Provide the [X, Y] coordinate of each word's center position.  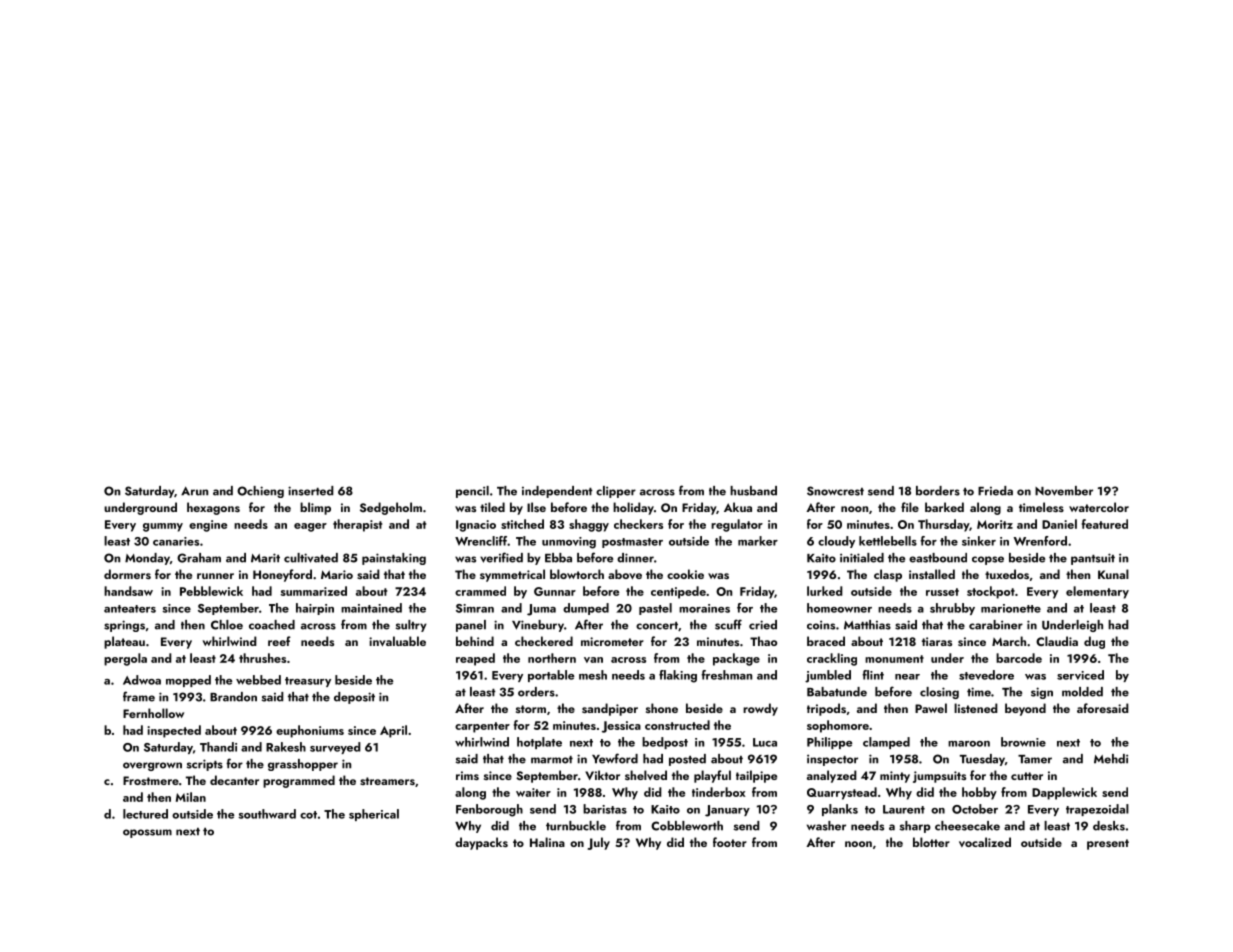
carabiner [996, 625]
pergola [125, 659]
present [1108, 844]
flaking [678, 676]
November [1064, 491]
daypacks [481, 843]
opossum [147, 833]
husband [753, 491]
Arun [194, 491]
